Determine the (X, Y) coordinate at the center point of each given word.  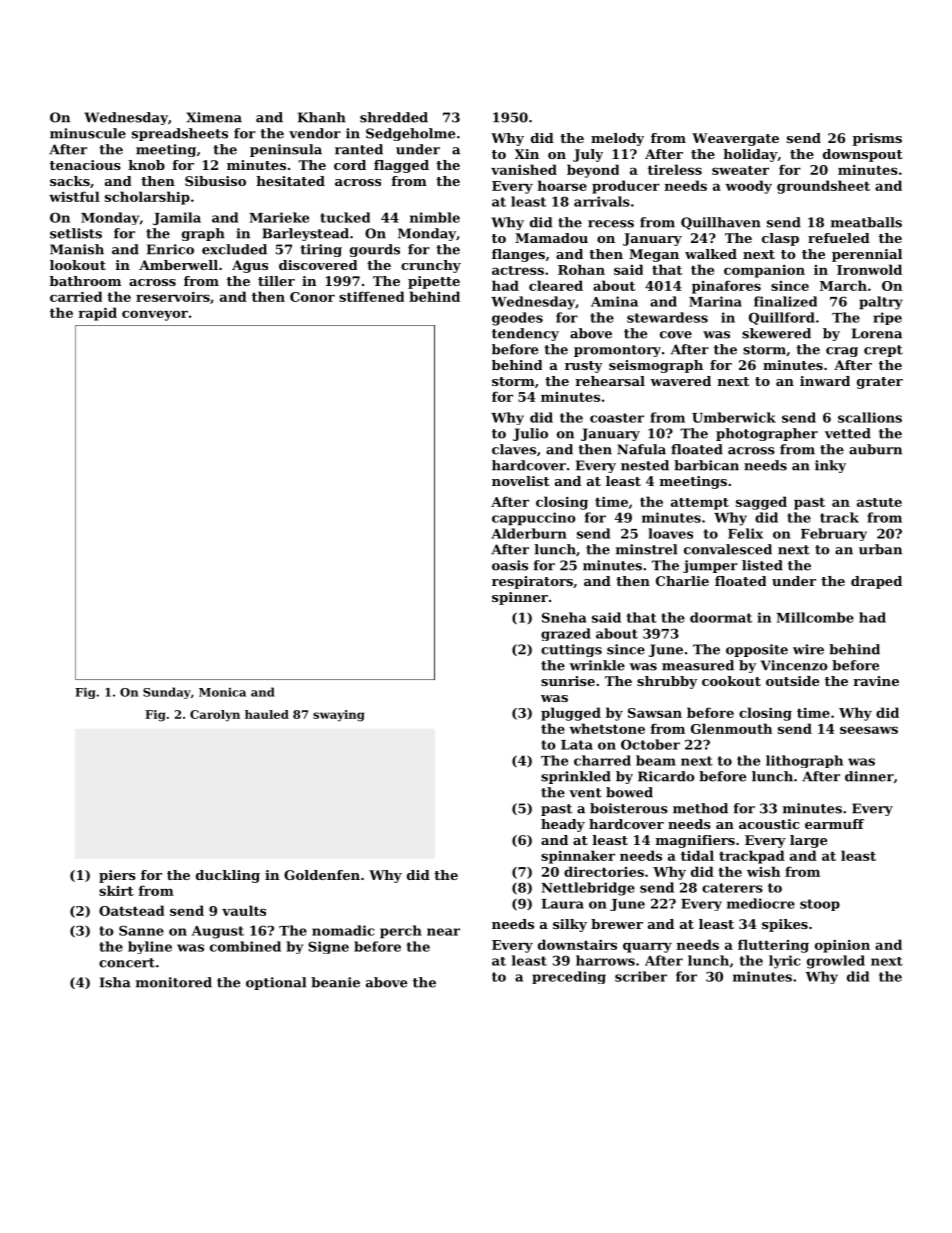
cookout (731, 681)
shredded (394, 117)
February (834, 534)
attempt (700, 504)
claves (514, 449)
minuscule (88, 133)
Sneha (564, 617)
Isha (115, 982)
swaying (338, 716)
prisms (877, 139)
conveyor (155, 315)
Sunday (167, 693)
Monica (222, 692)
